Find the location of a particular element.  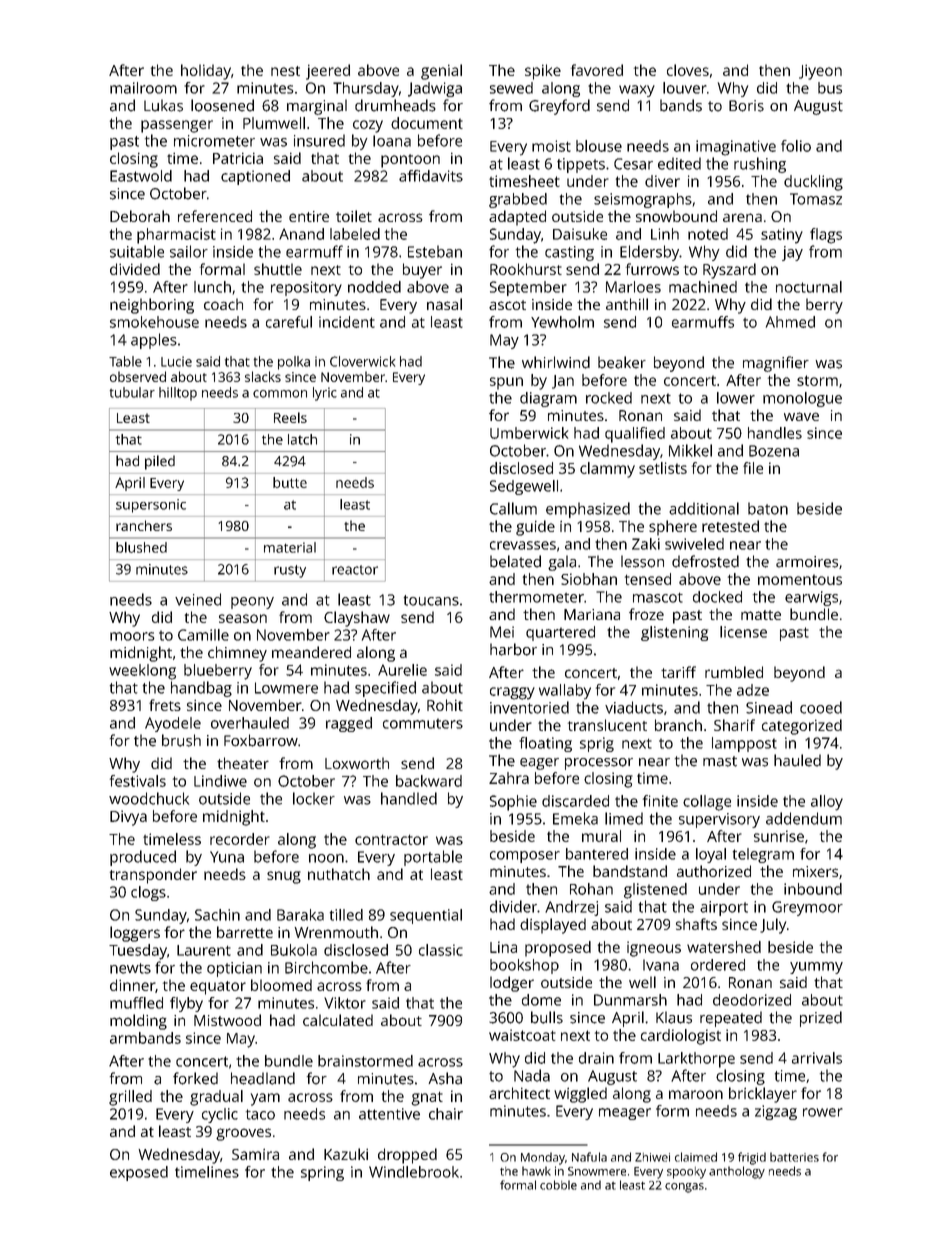

coach is located at coordinates (223, 304).
